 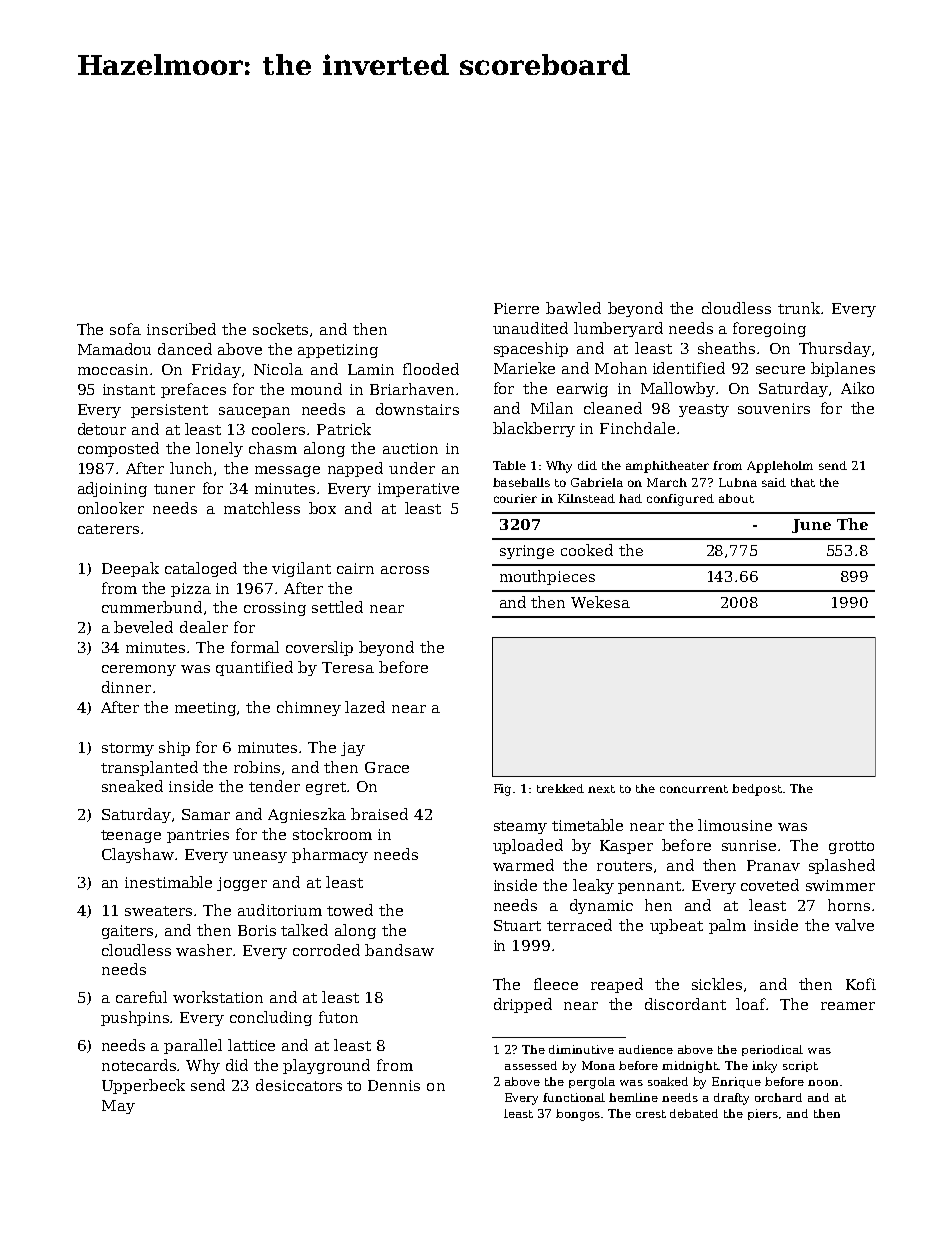 What do you see at coordinates (811, 526) in the page?
I see `June` at bounding box center [811, 526].
